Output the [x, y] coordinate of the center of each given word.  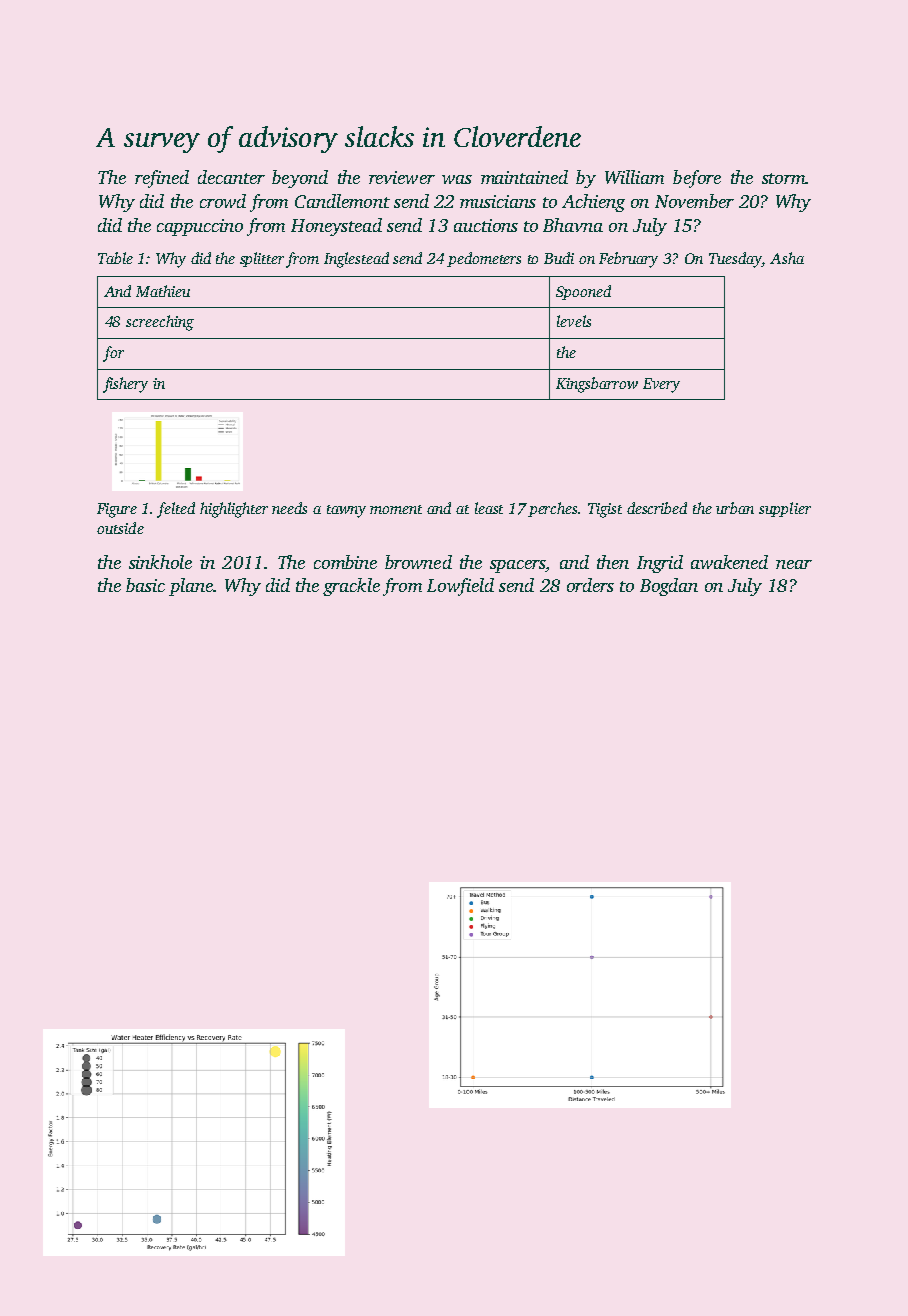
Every [661, 385]
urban [735, 508]
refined [162, 179]
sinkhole [160, 562]
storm [783, 178]
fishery [125, 385]
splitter [262, 259]
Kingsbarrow [597, 385]
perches [553, 509]
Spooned [583, 292]
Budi [559, 258]
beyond [300, 179]
